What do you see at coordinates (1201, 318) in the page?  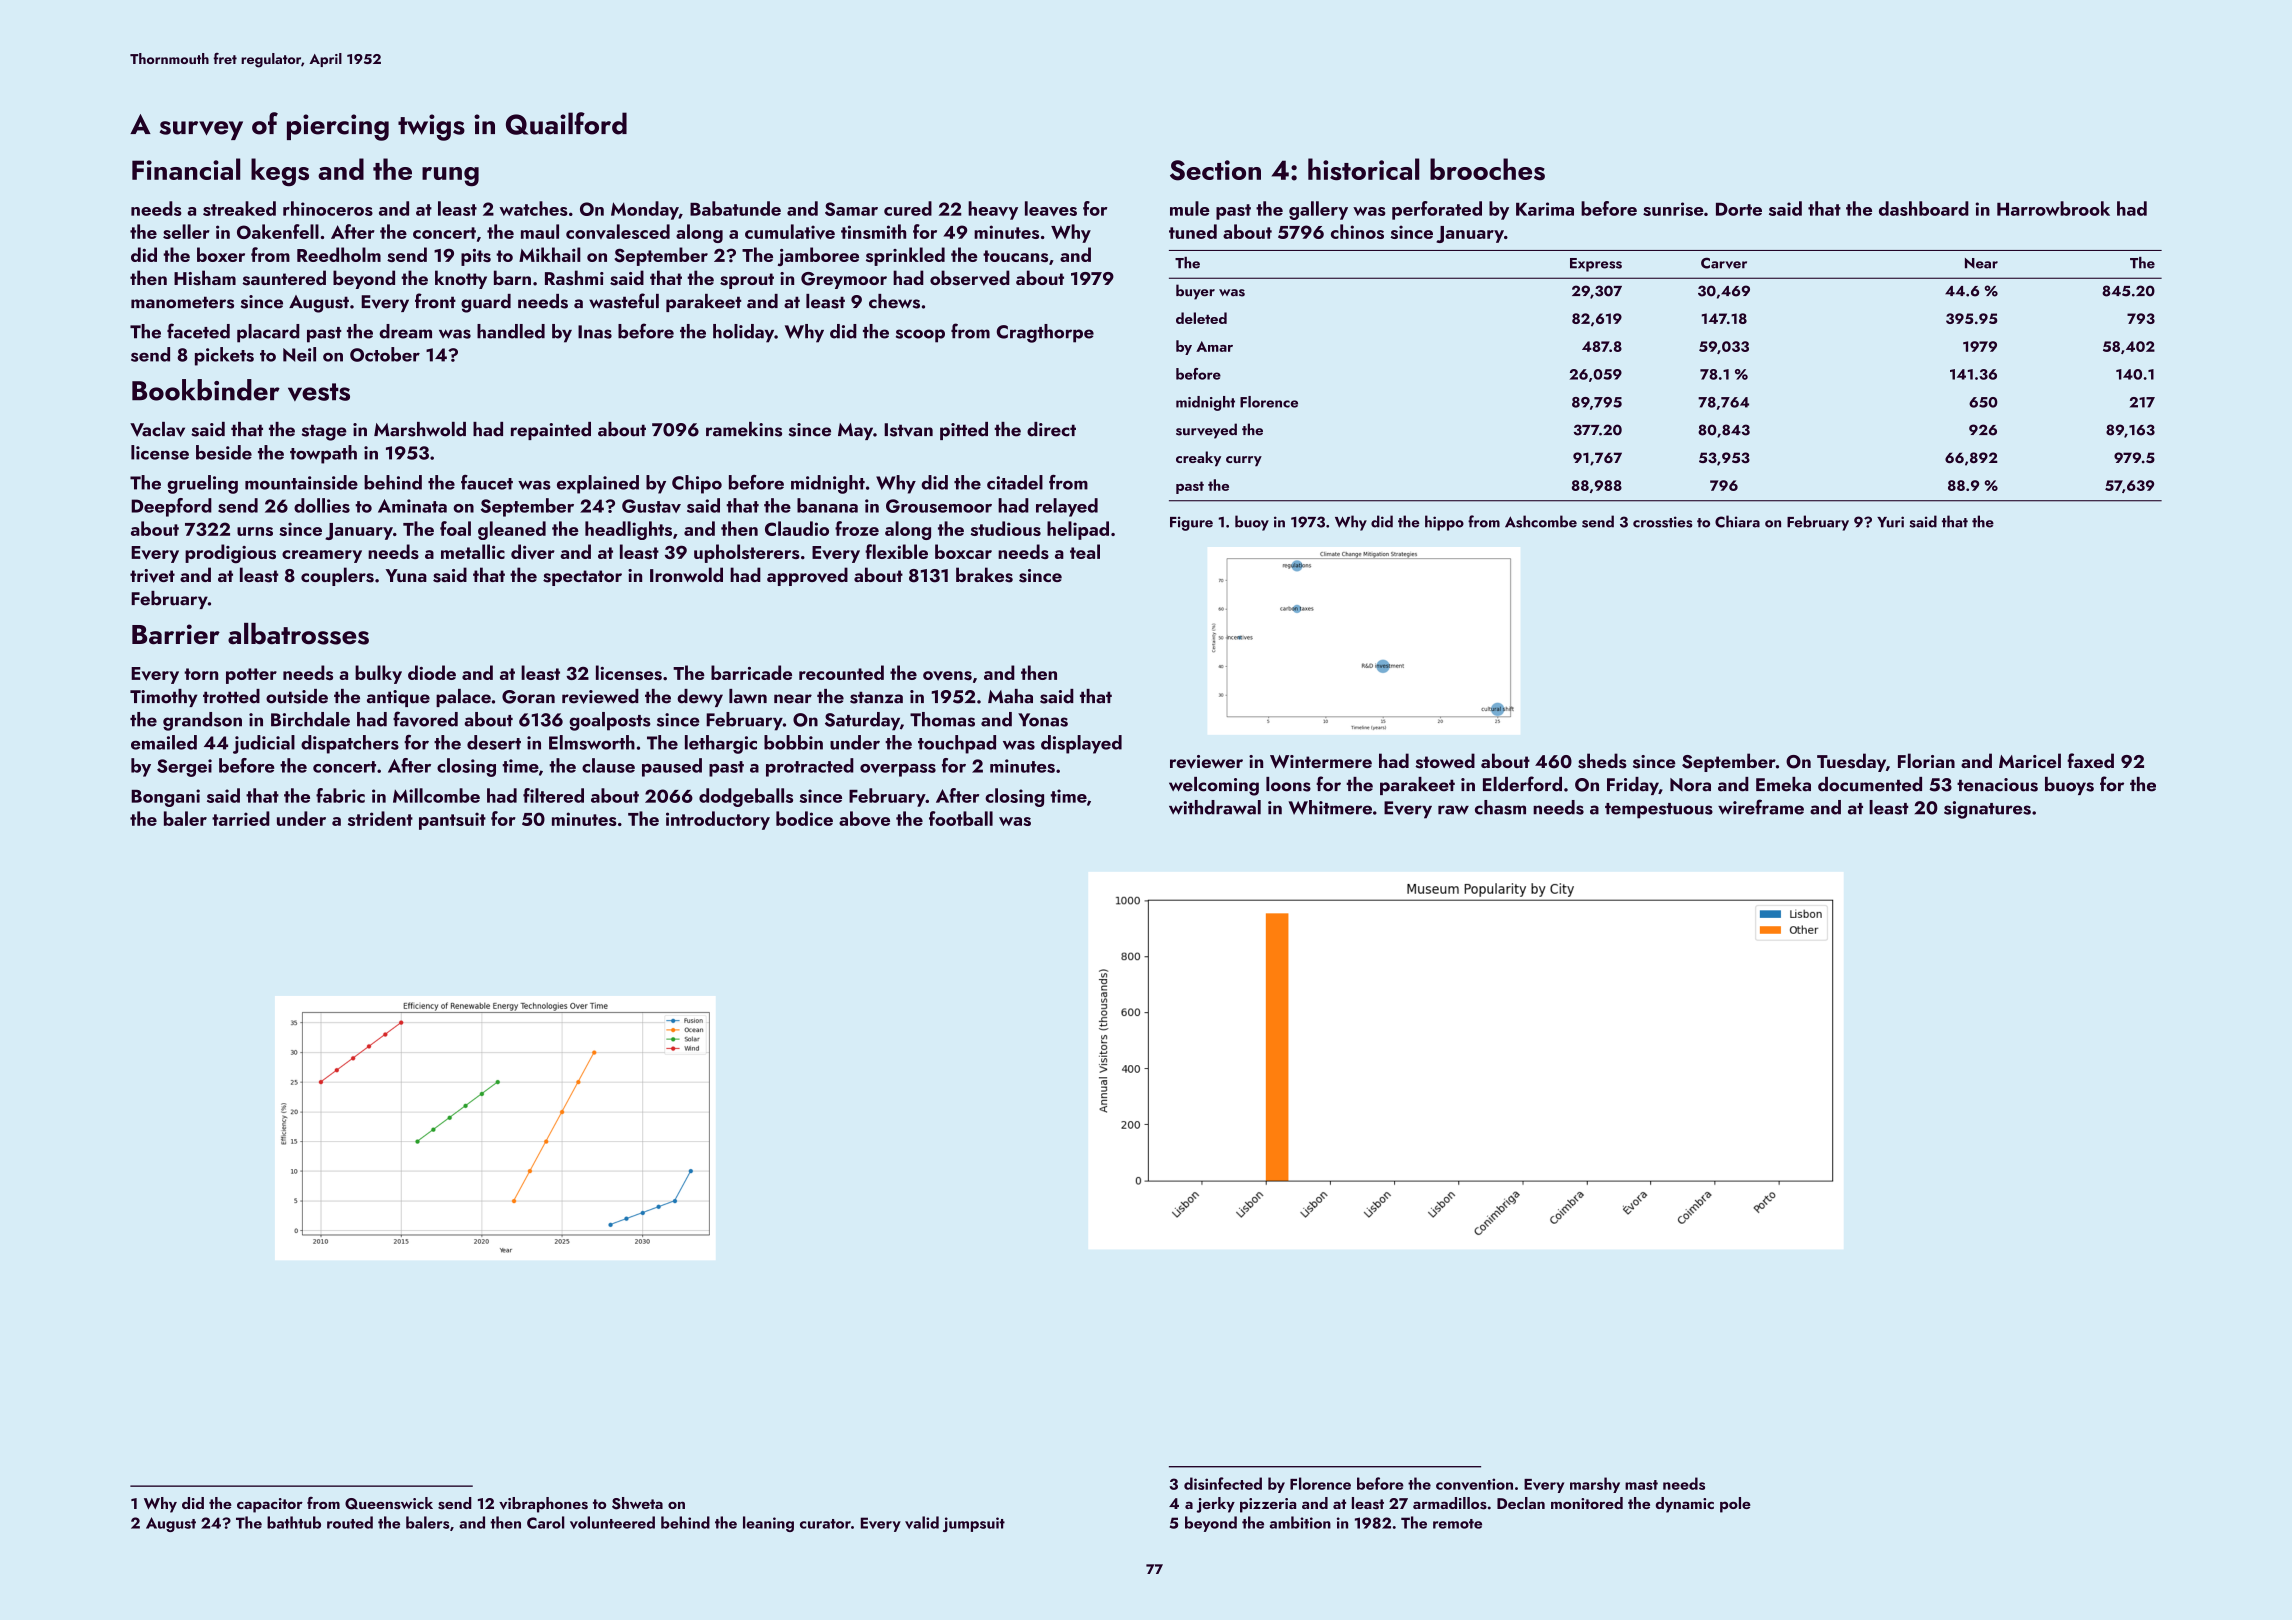 I see `deleted` at bounding box center [1201, 318].
